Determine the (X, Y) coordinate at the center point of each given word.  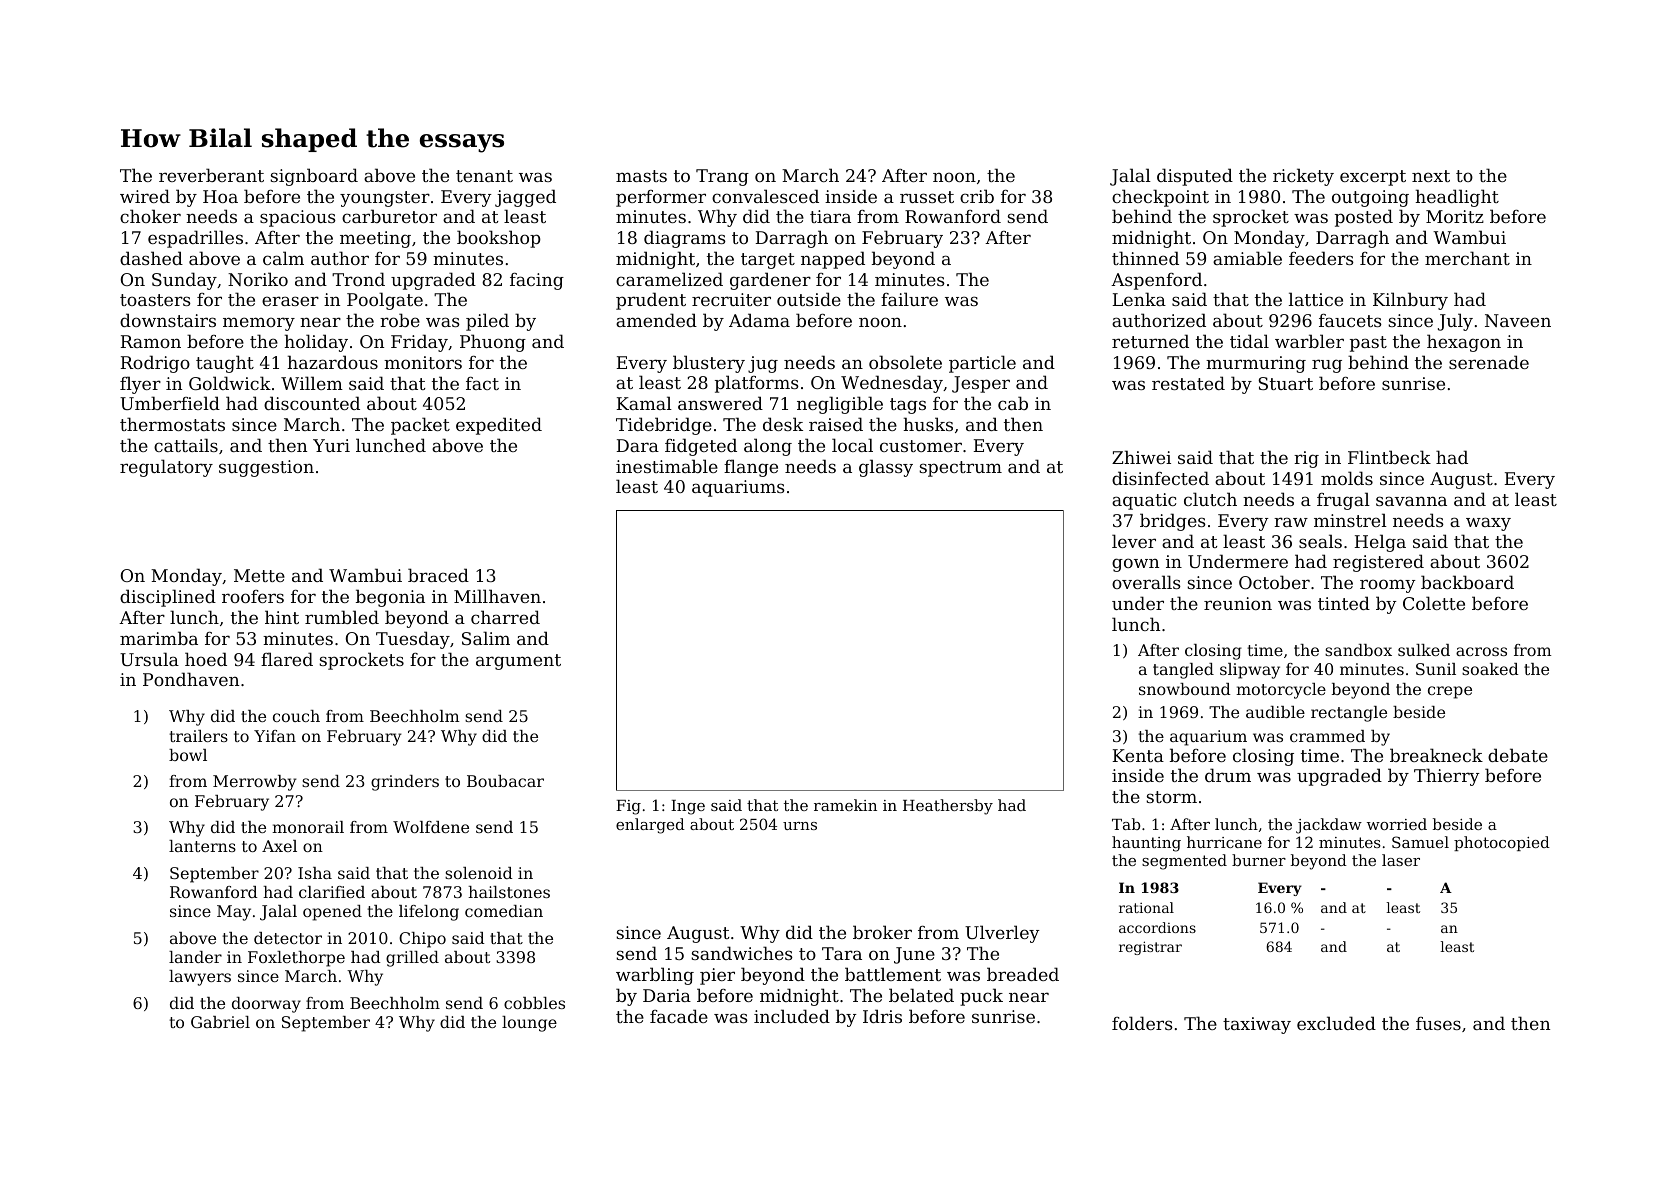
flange (751, 468)
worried (1397, 824)
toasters (155, 300)
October (1274, 582)
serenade (1489, 362)
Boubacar (505, 781)
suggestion (266, 468)
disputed (1195, 177)
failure (909, 299)
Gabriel (220, 1022)
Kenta (1138, 755)
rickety (1303, 177)
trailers (198, 736)
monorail (308, 827)
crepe (1450, 692)
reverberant (211, 175)
